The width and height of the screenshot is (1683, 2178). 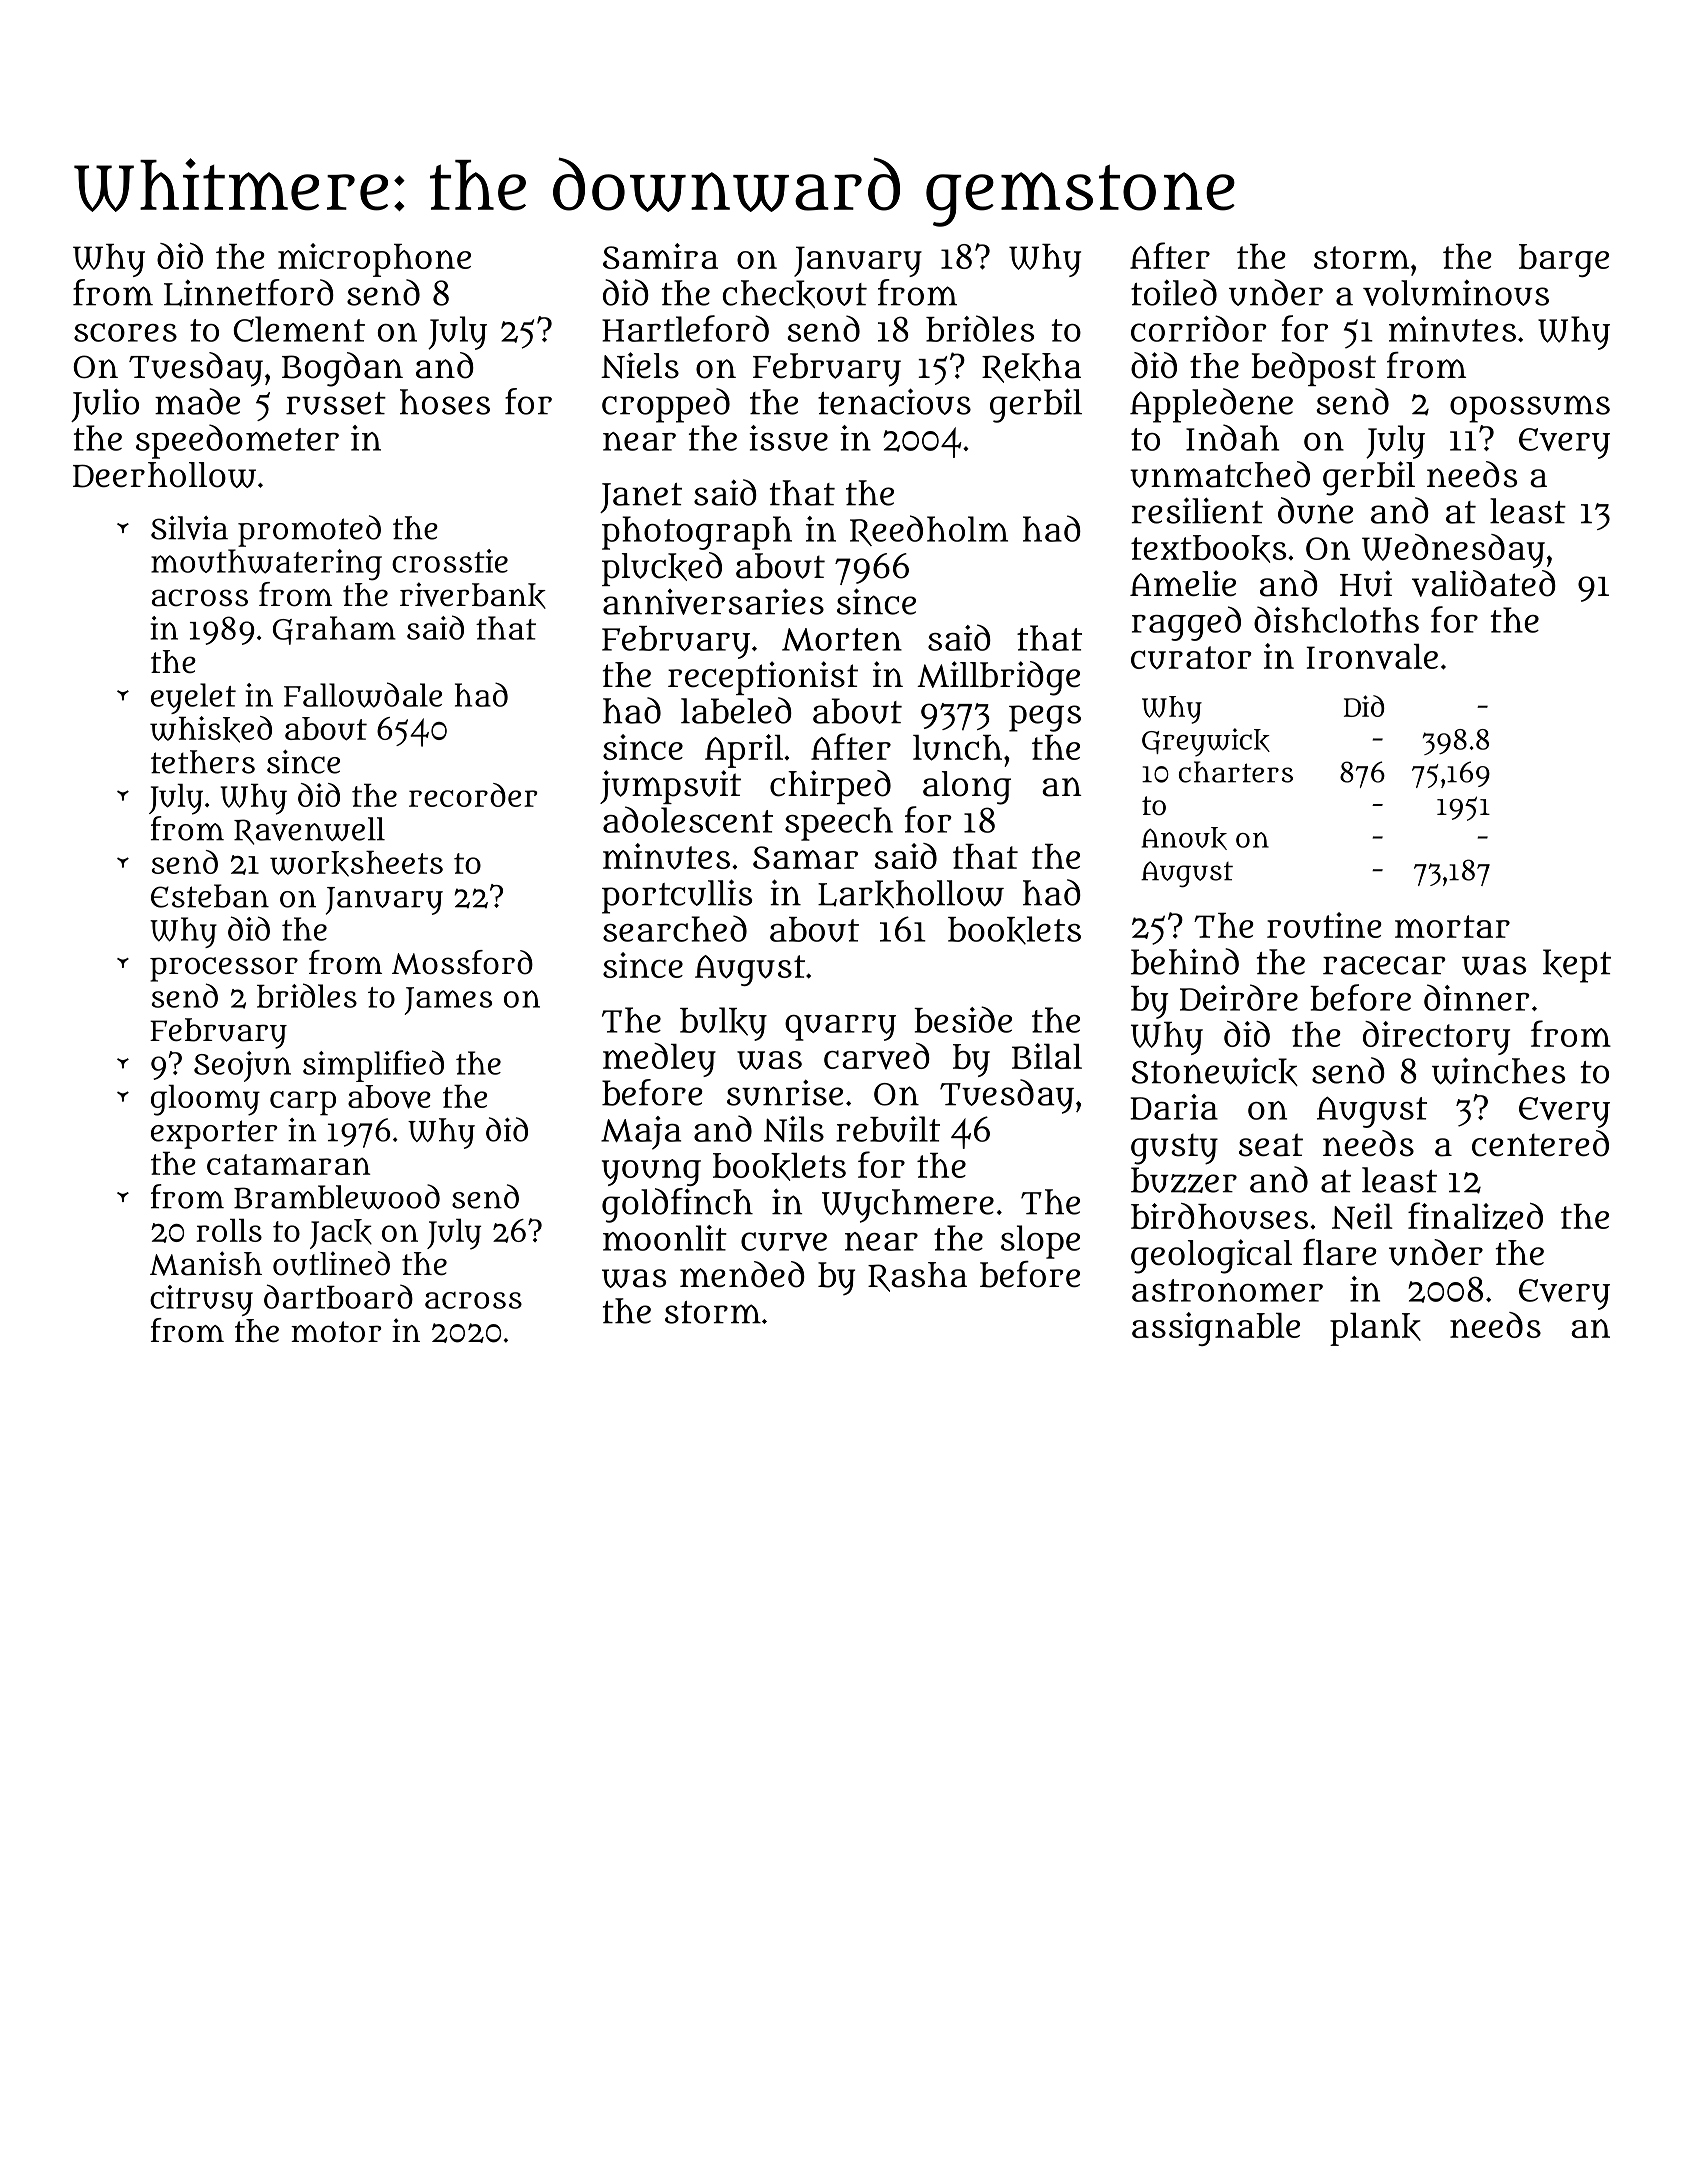 What do you see at coordinates (842, 639) in the screenshot?
I see `Morten` at bounding box center [842, 639].
